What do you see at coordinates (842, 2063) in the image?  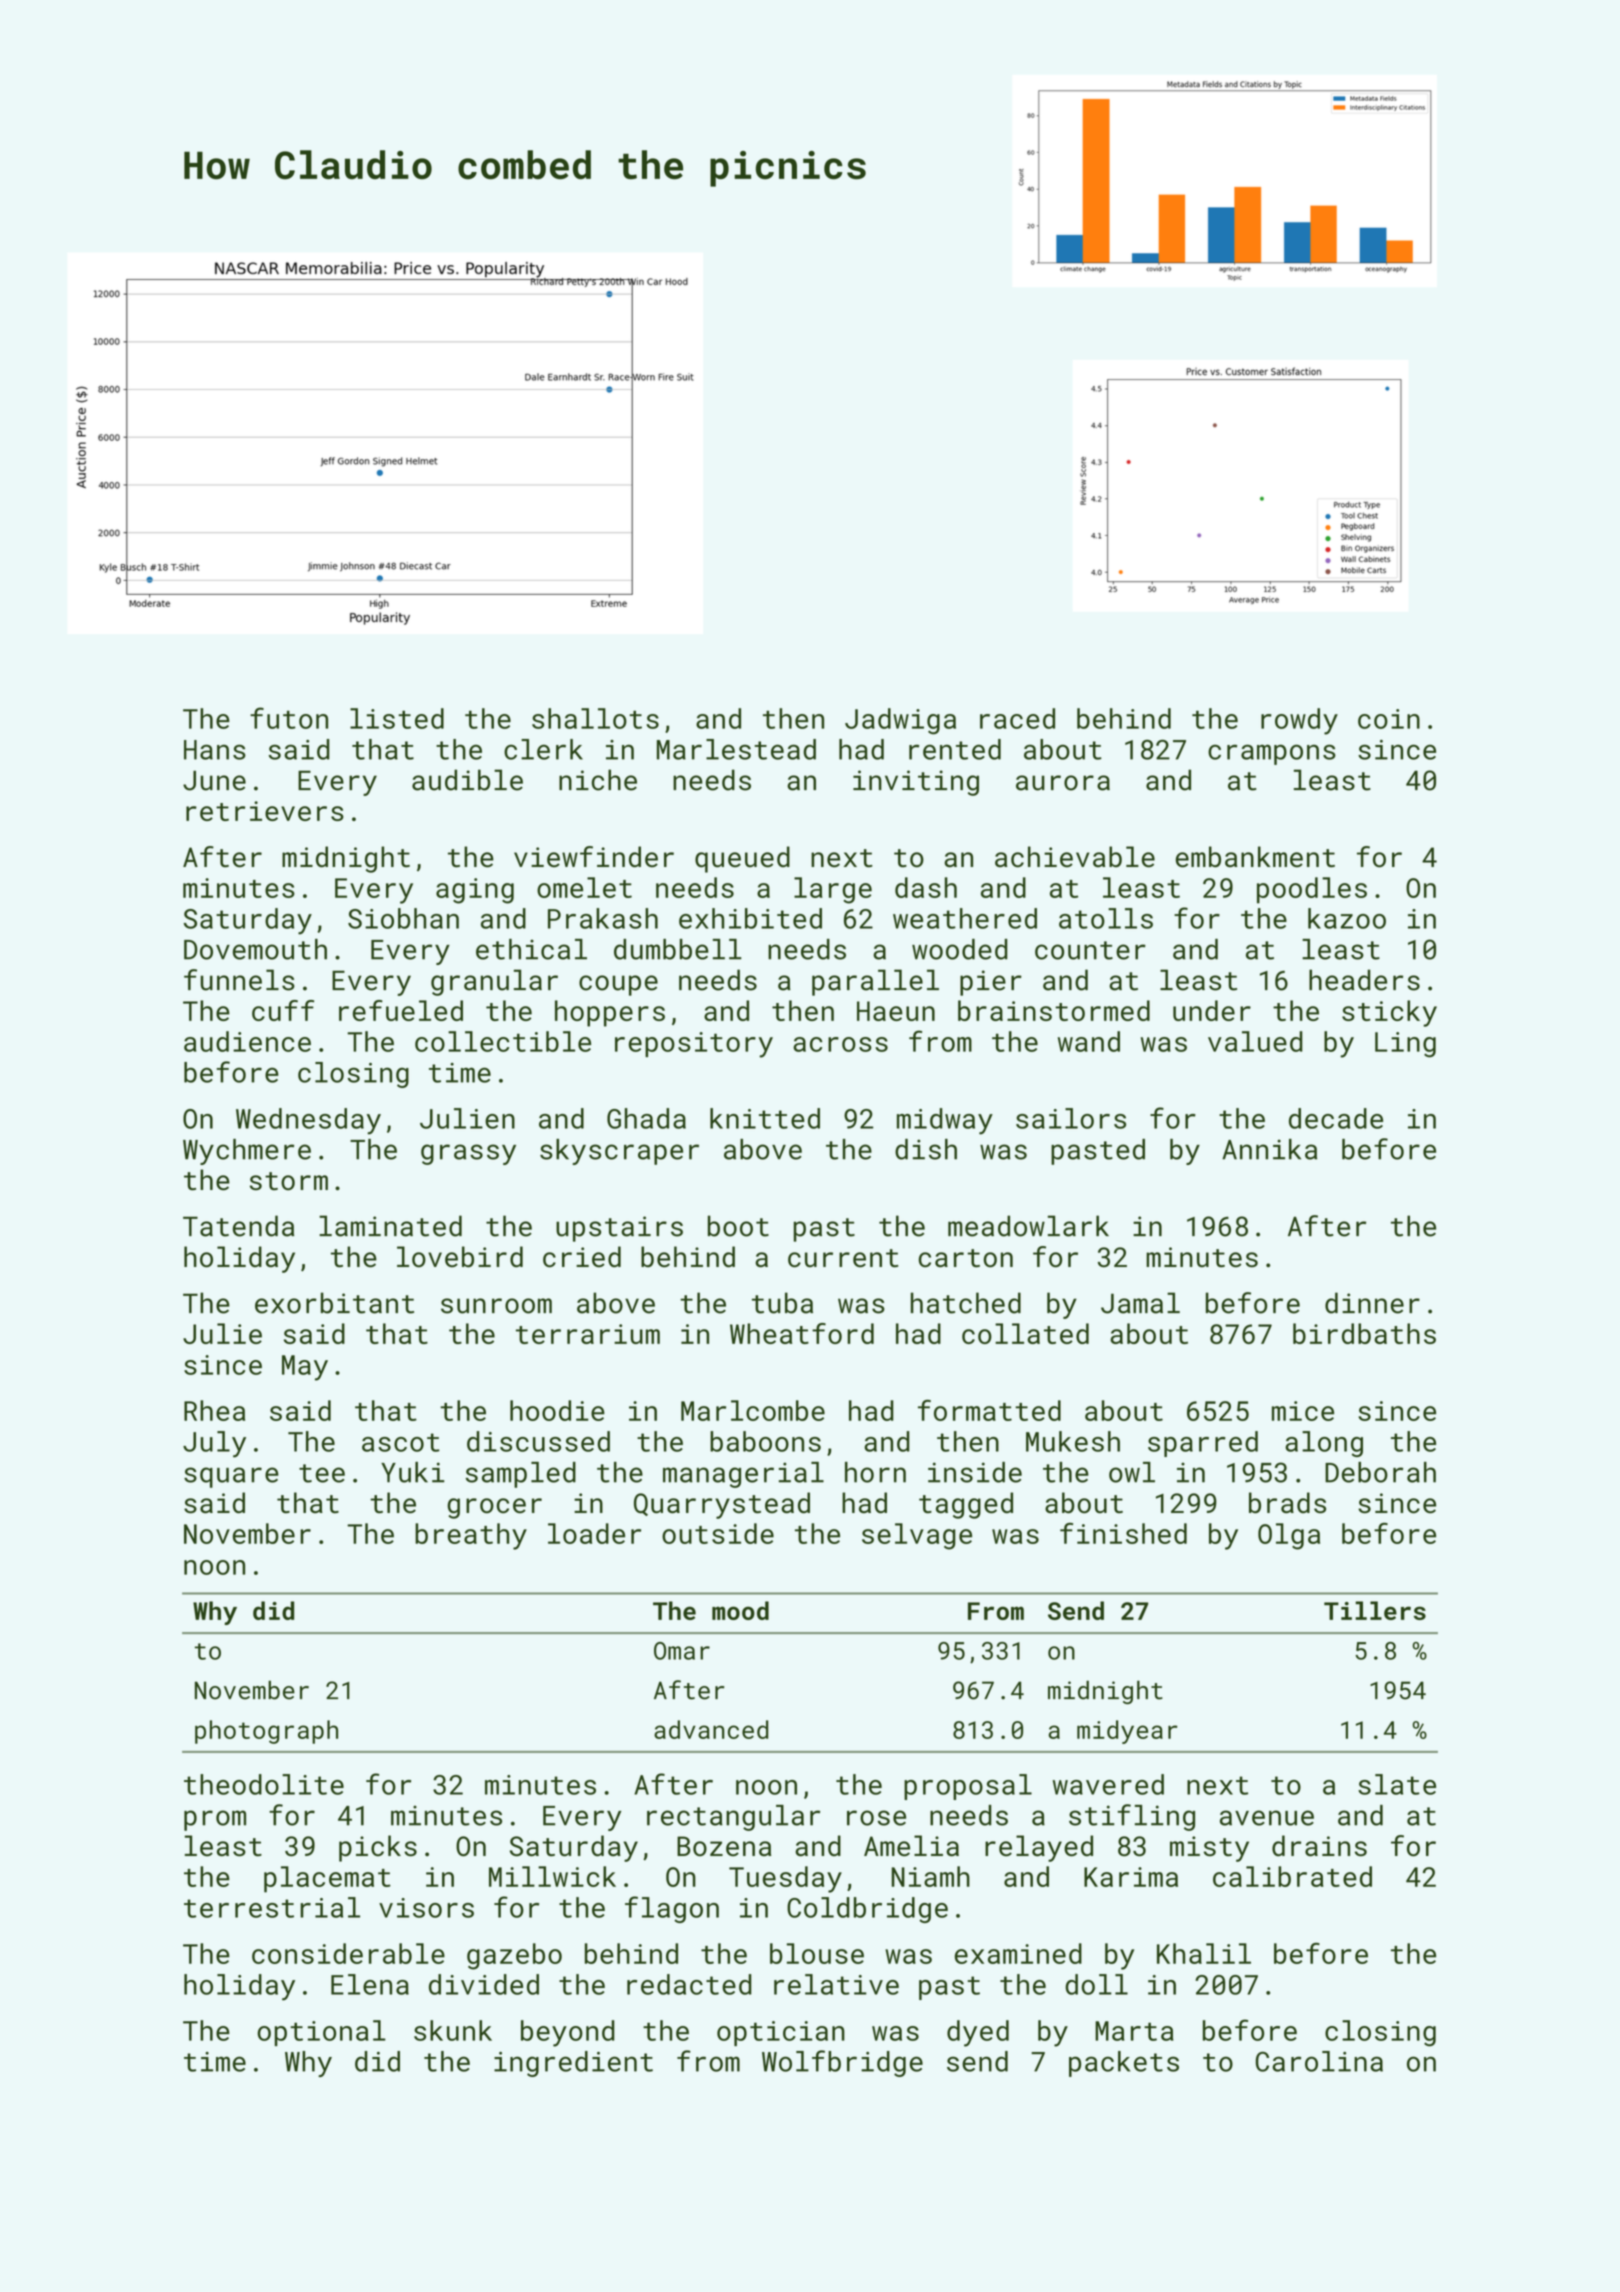 I see `Wolfbridge` at bounding box center [842, 2063].
